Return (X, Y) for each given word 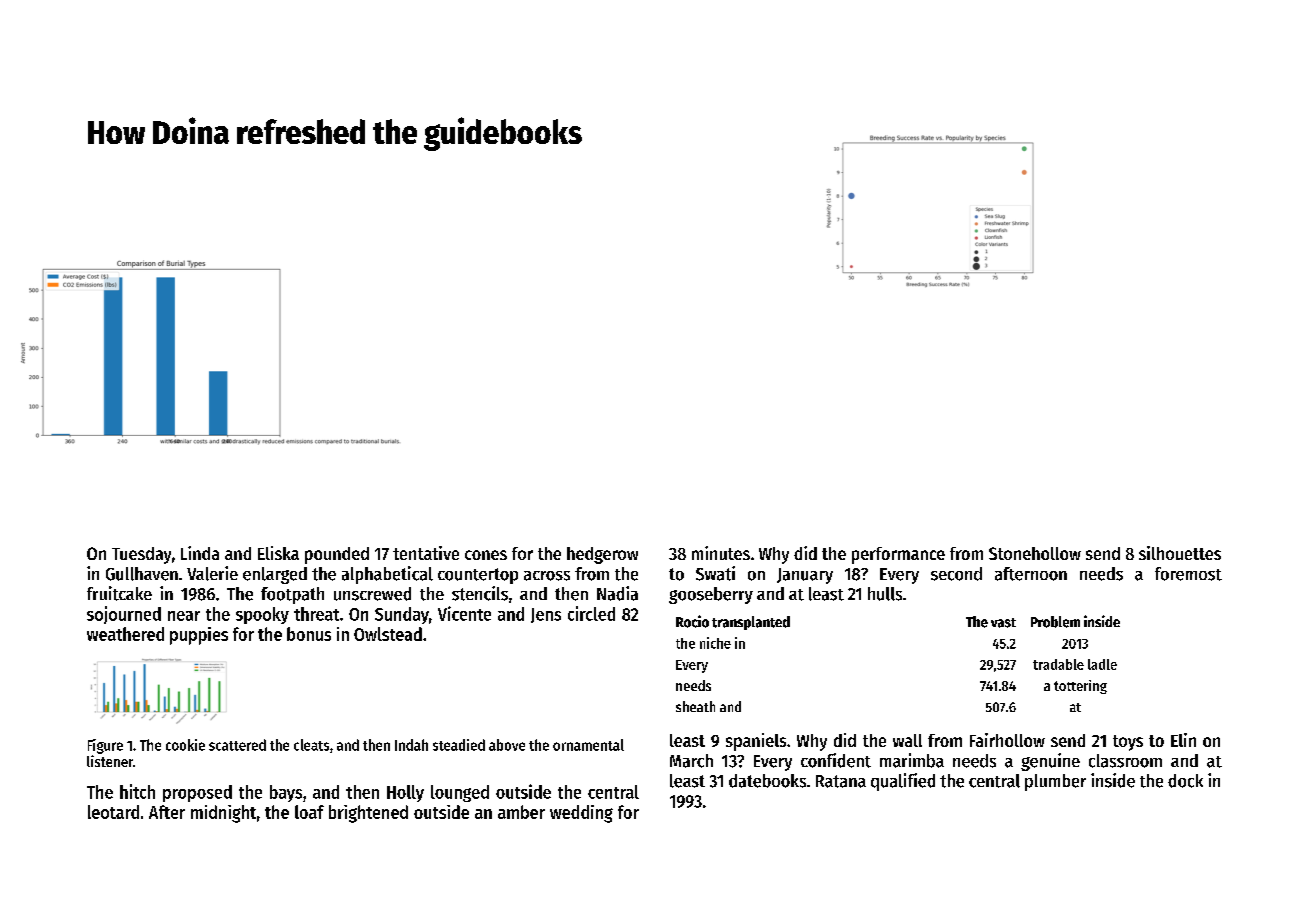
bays (286, 793)
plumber (1055, 782)
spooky (262, 615)
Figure (105, 746)
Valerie (212, 573)
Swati (715, 573)
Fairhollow (1007, 740)
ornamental (588, 745)
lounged (460, 793)
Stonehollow (1035, 553)
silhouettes (1180, 553)
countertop (478, 576)
